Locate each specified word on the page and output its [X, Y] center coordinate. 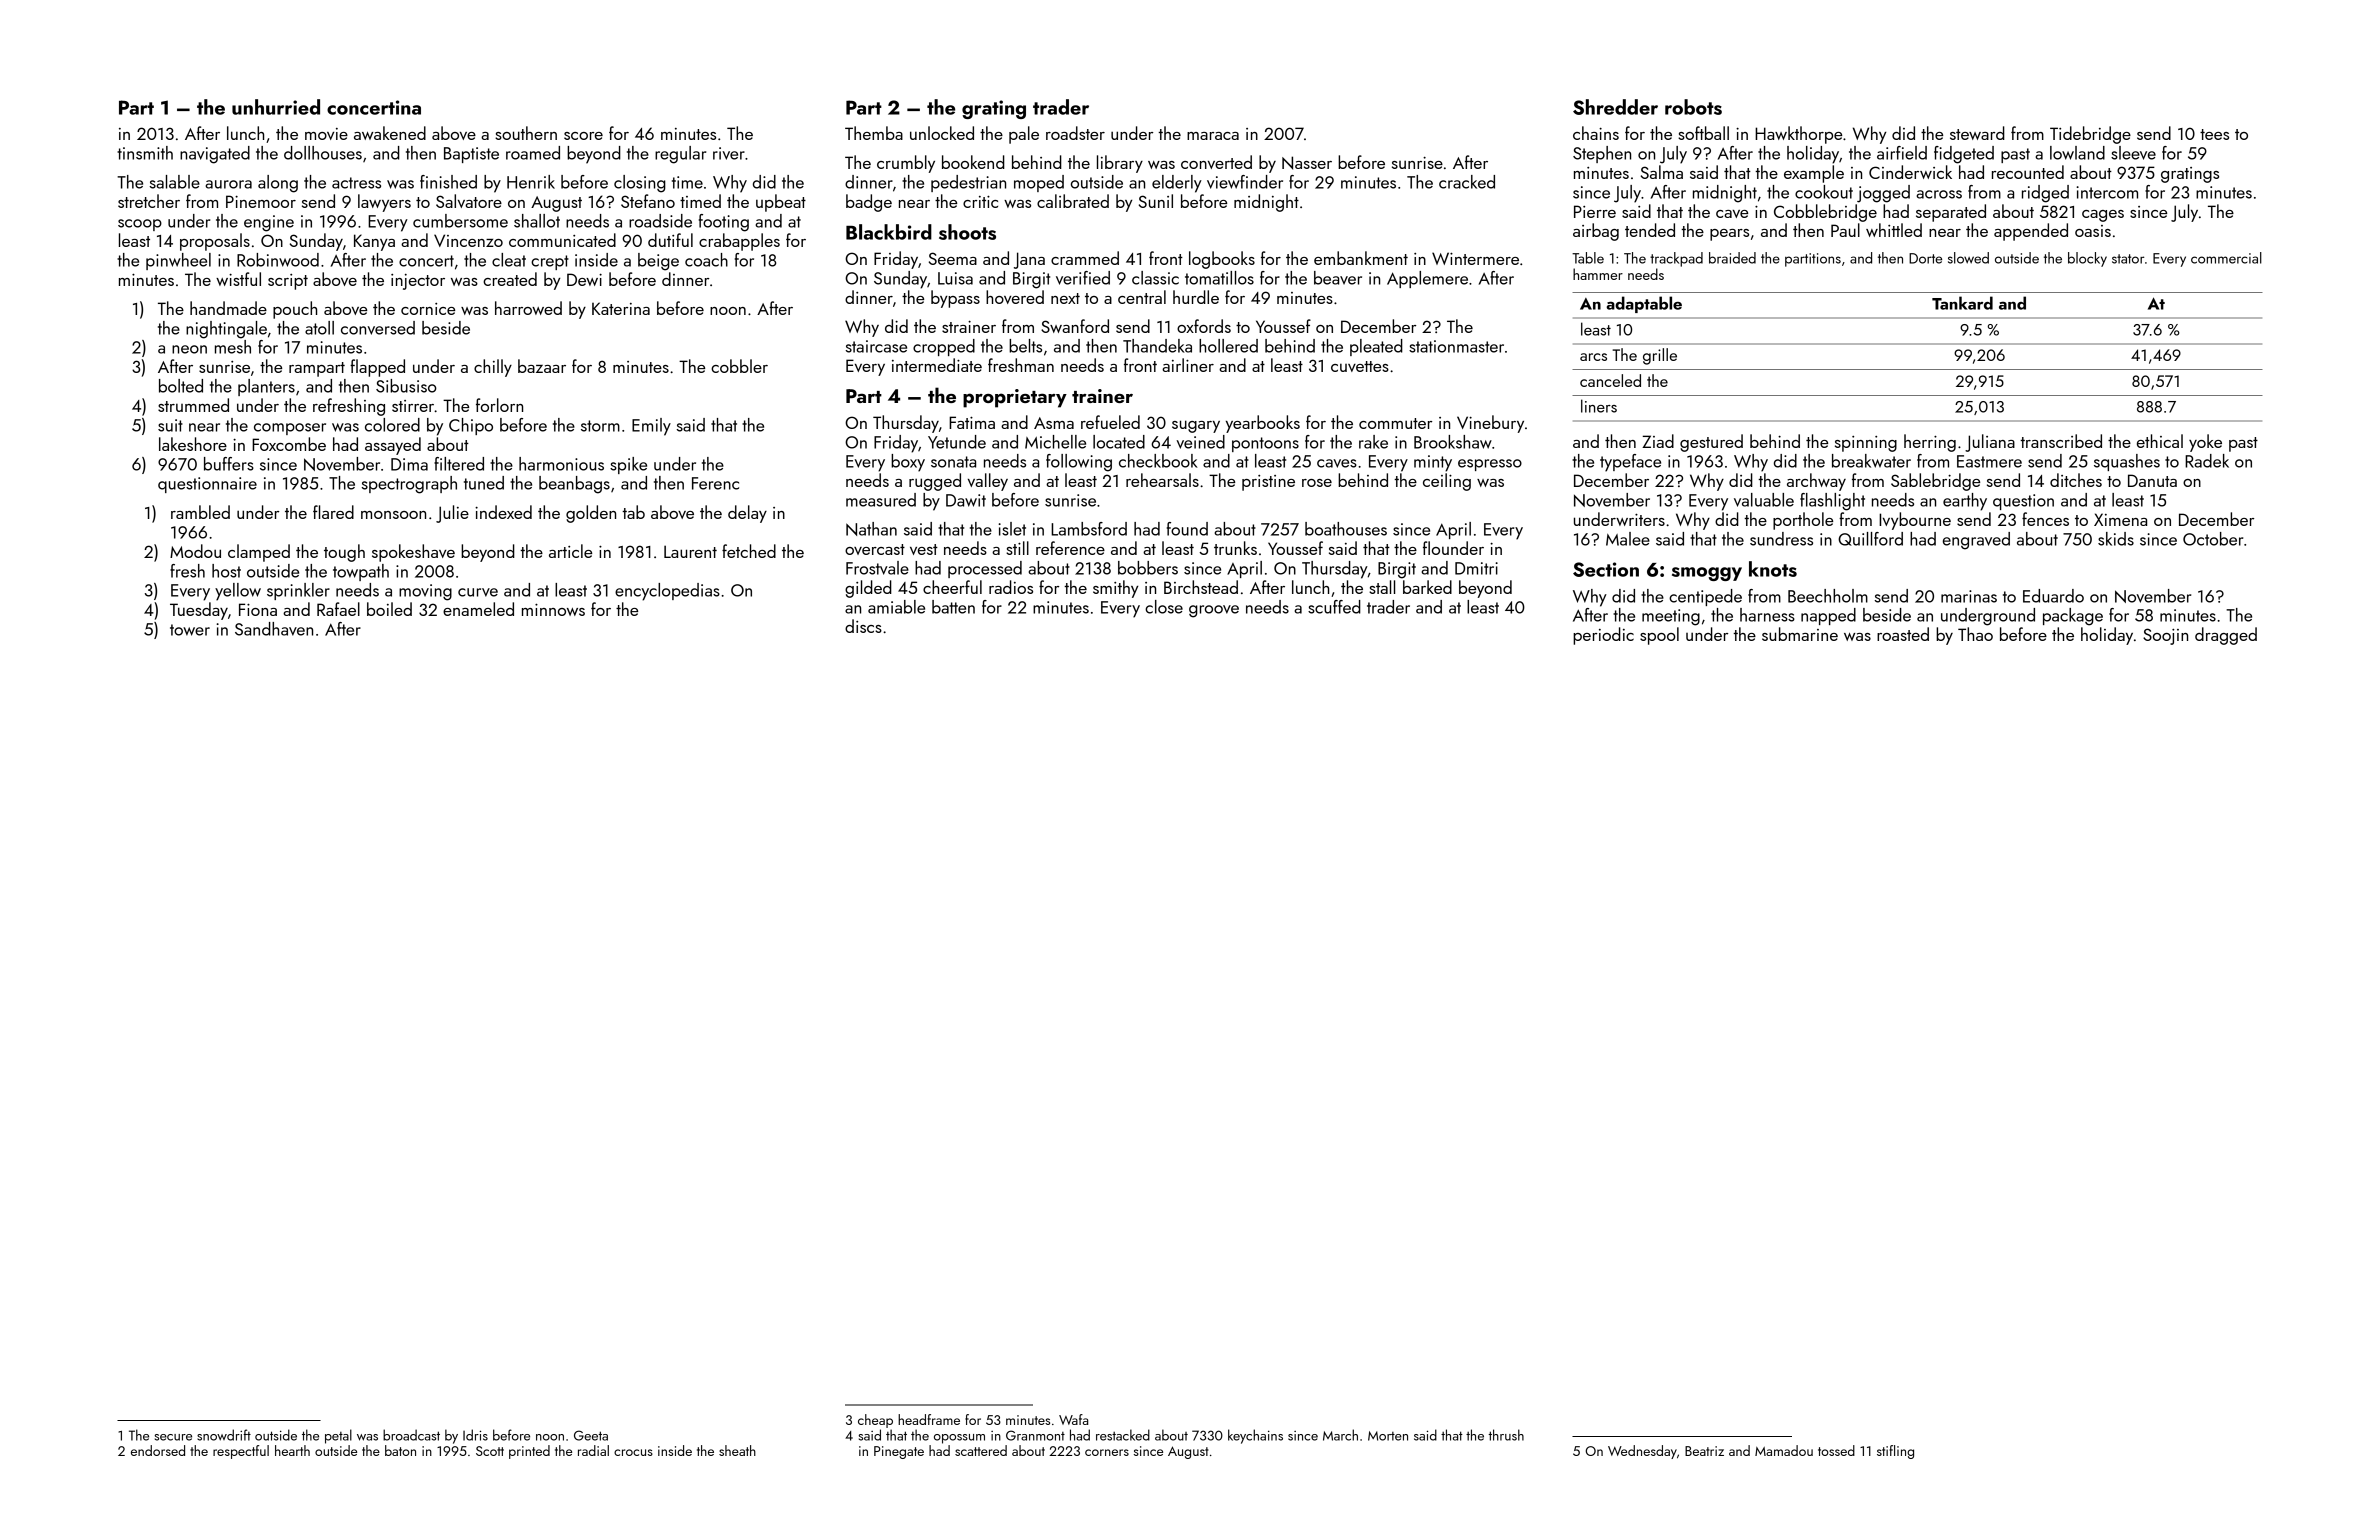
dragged [2226, 636]
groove [1214, 611]
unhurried [276, 107]
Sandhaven [274, 629]
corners [1107, 1452]
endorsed [158, 1450]
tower [190, 630]
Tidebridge [2090, 135]
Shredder [1615, 107]
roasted [1903, 634]
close [1164, 607]
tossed [1836, 1450]
